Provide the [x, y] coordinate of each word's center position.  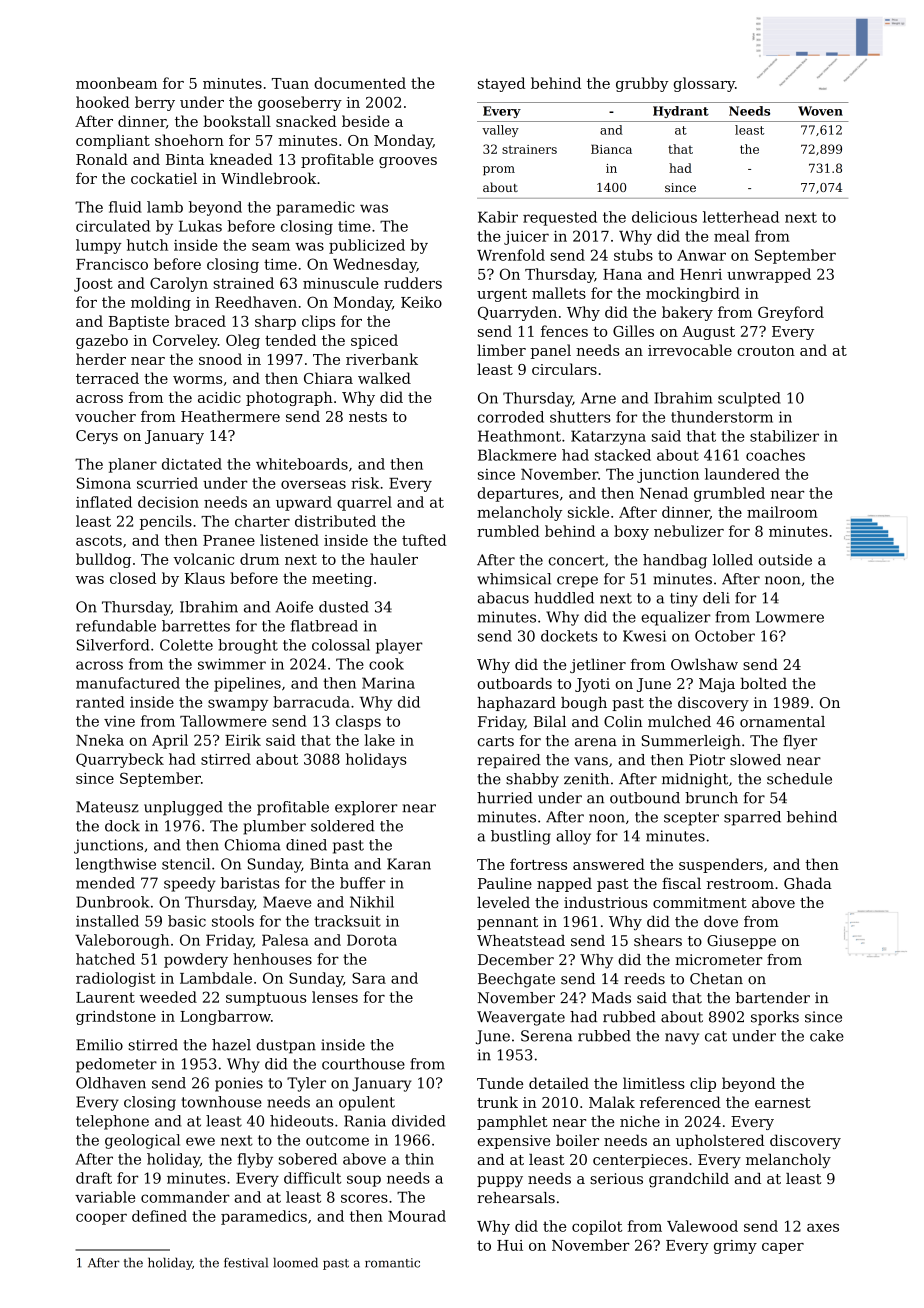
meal [731, 236]
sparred [752, 818]
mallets [559, 293]
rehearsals [516, 1198]
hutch [147, 245]
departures [518, 494]
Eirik [243, 740]
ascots [99, 540]
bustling [521, 837]
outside [785, 560]
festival [246, 1263]
